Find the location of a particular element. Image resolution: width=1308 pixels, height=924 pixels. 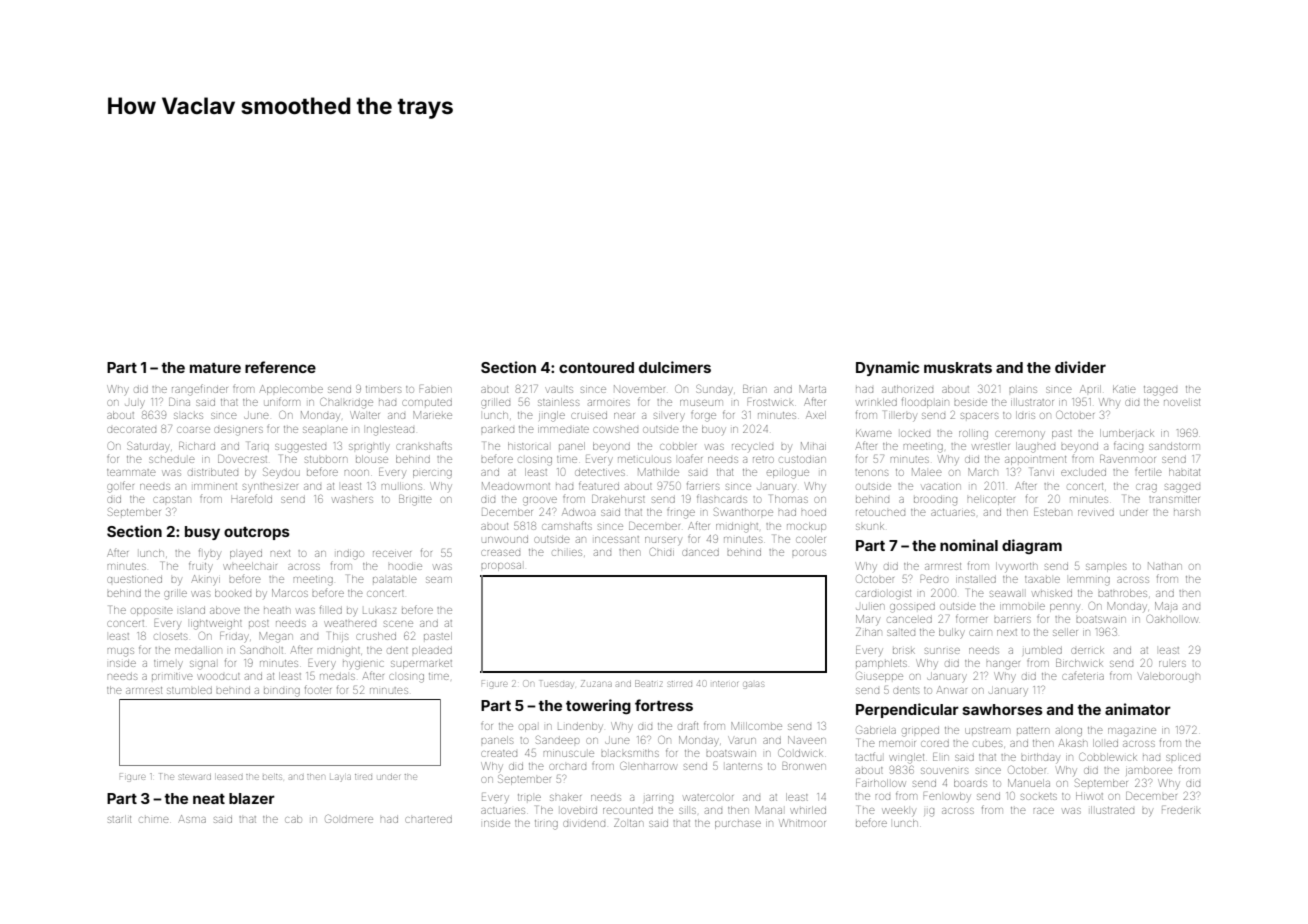

muskrats is located at coordinates (958, 367).
